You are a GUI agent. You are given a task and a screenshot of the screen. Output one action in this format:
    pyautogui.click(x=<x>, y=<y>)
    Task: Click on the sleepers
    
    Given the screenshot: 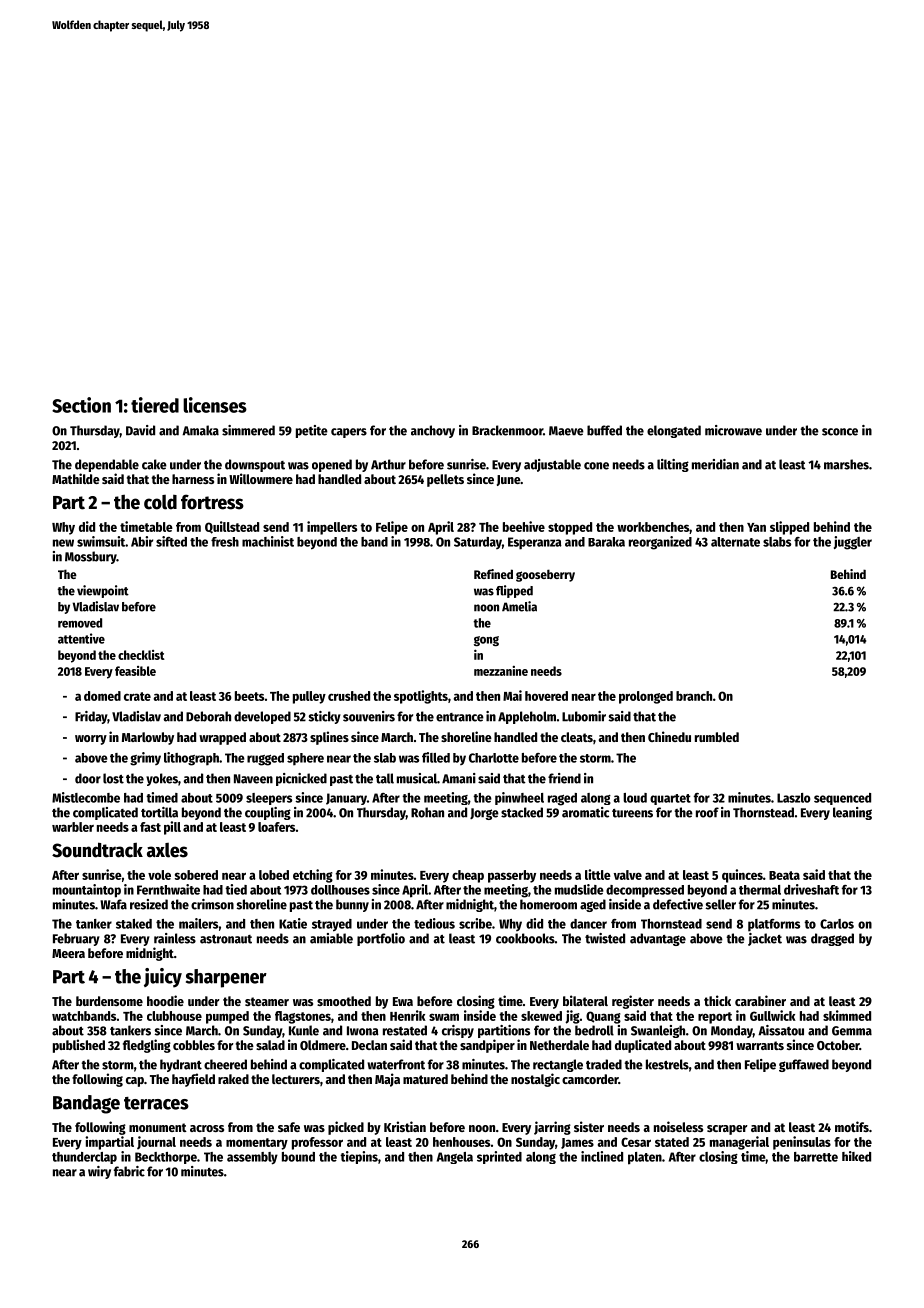 What is the action you would take?
    pyautogui.click(x=269, y=799)
